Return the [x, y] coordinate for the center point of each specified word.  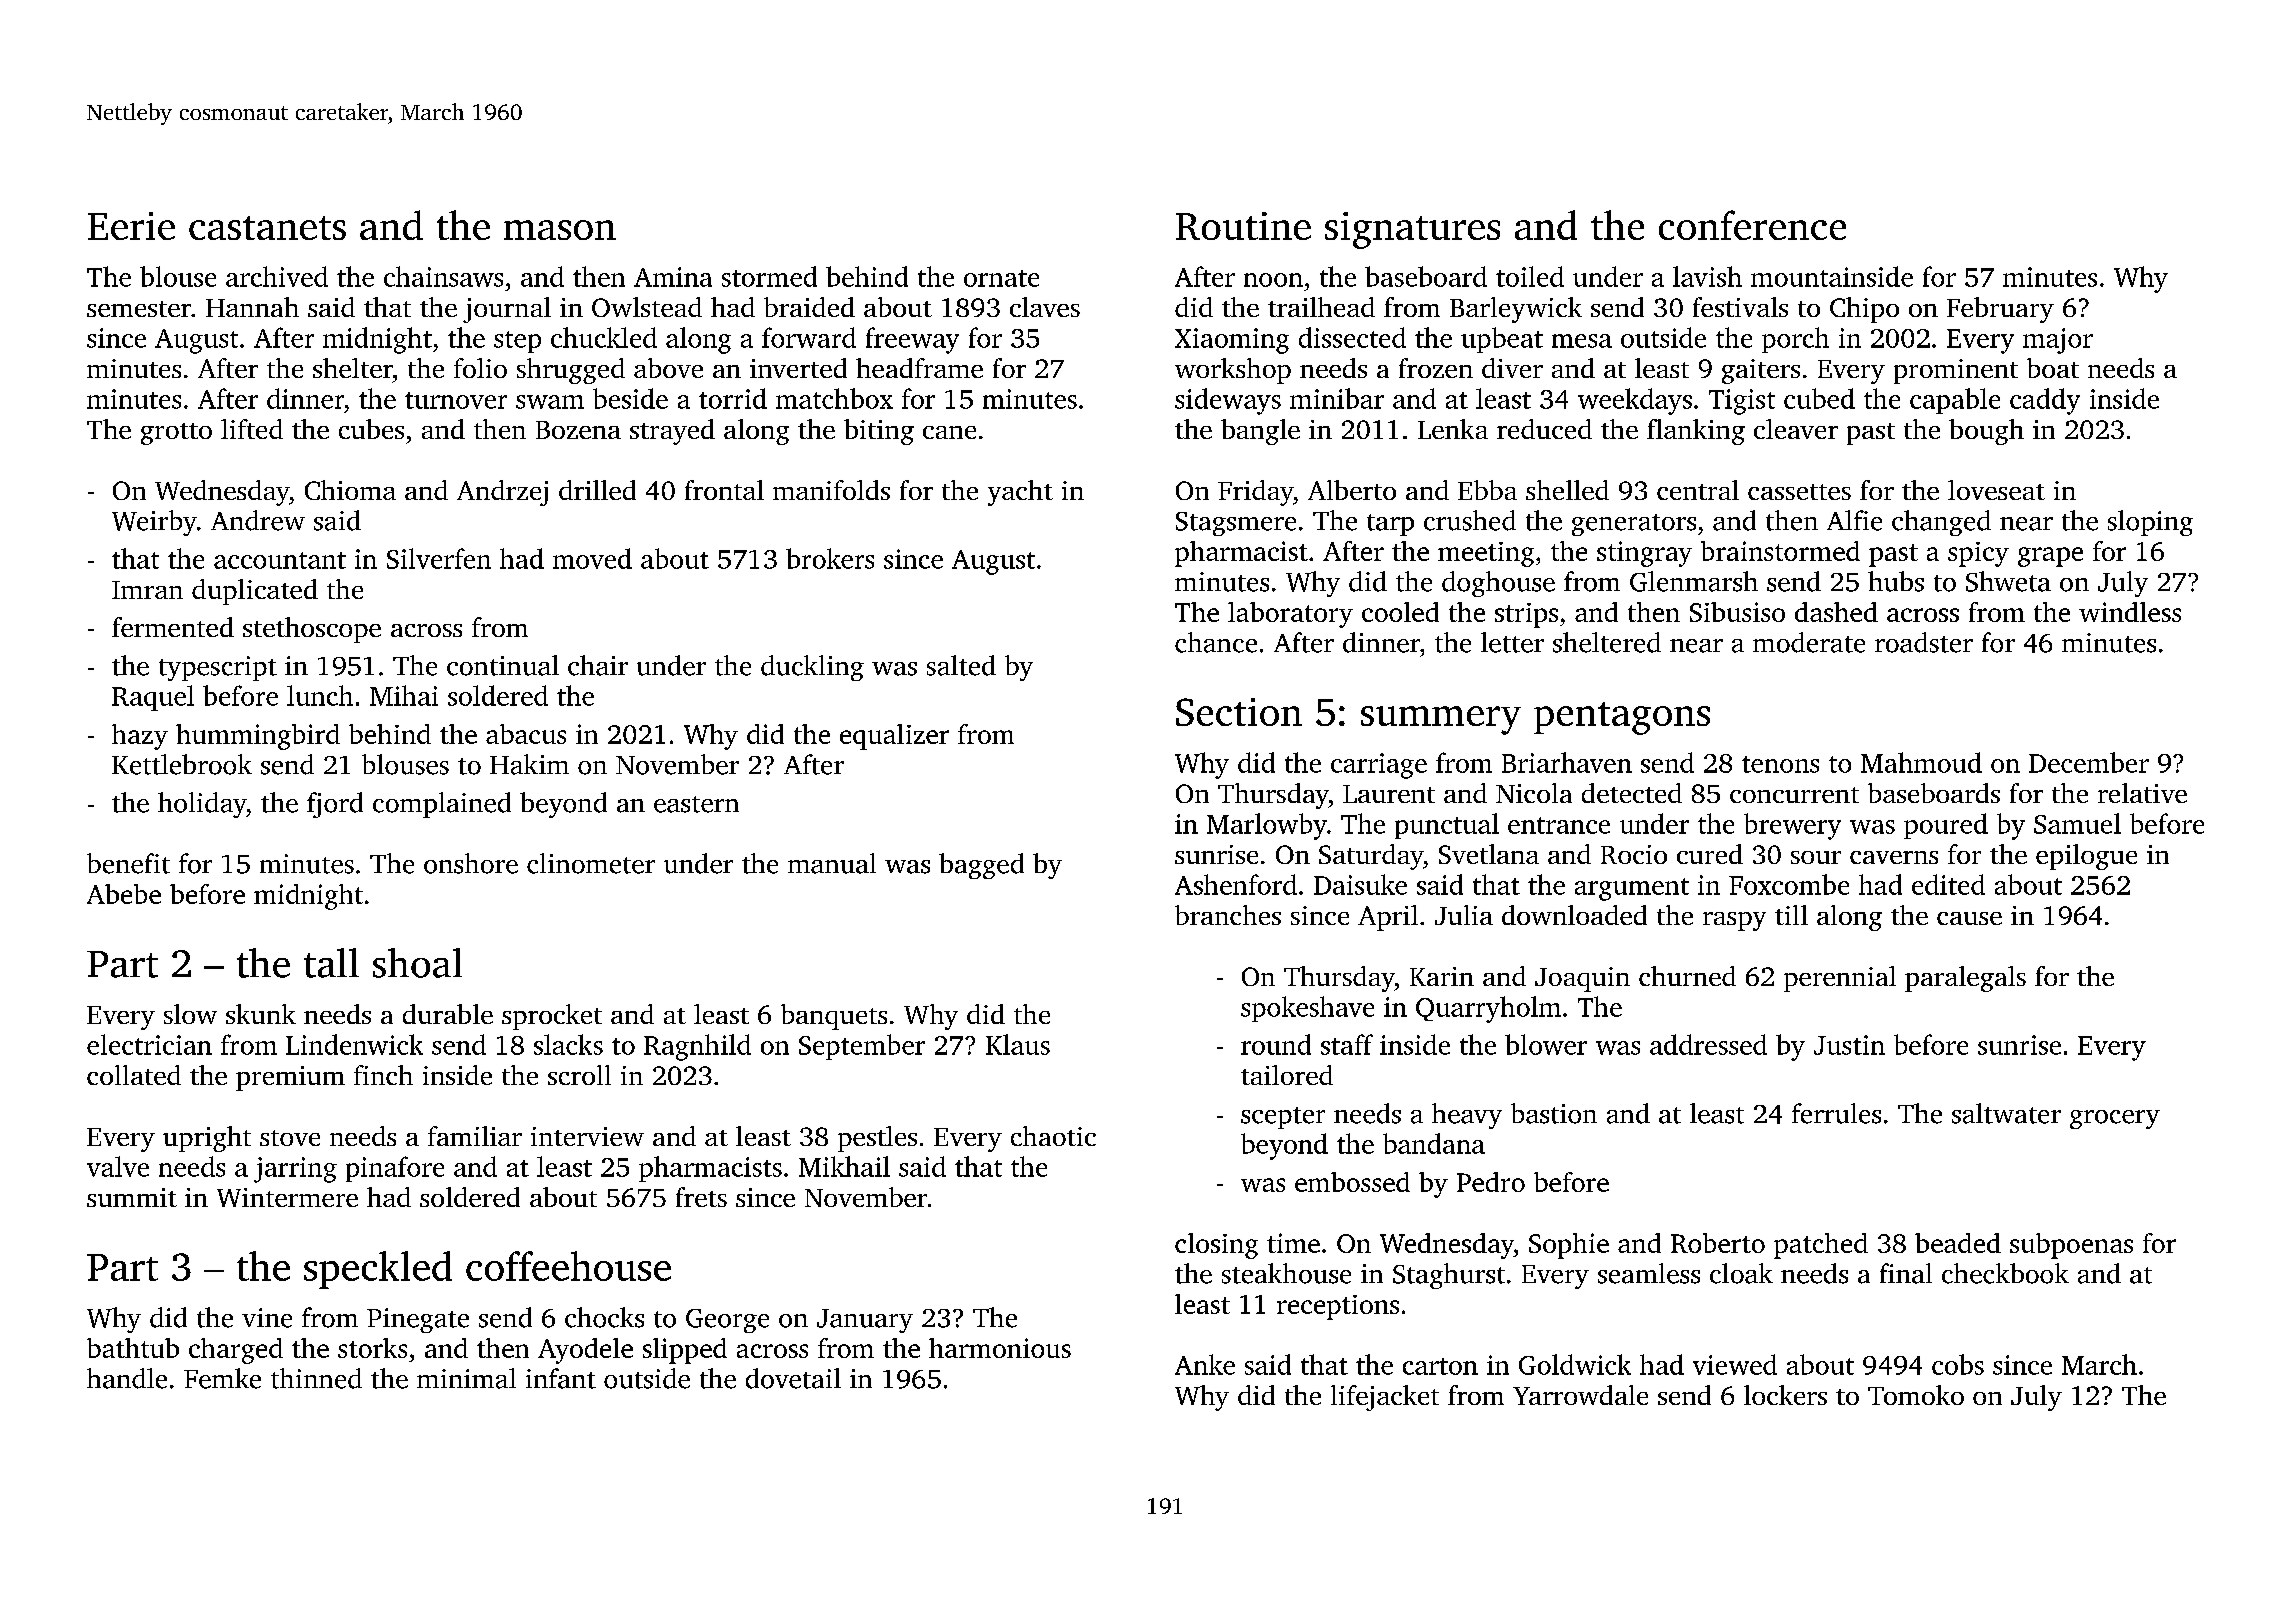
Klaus [1018, 1044]
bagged [981, 866]
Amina [673, 277]
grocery [2115, 1119]
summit [132, 1197]
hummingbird [258, 737]
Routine [1243, 226]
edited [1948, 884]
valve [118, 1166]
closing [1216, 1246]
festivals [1740, 307]
